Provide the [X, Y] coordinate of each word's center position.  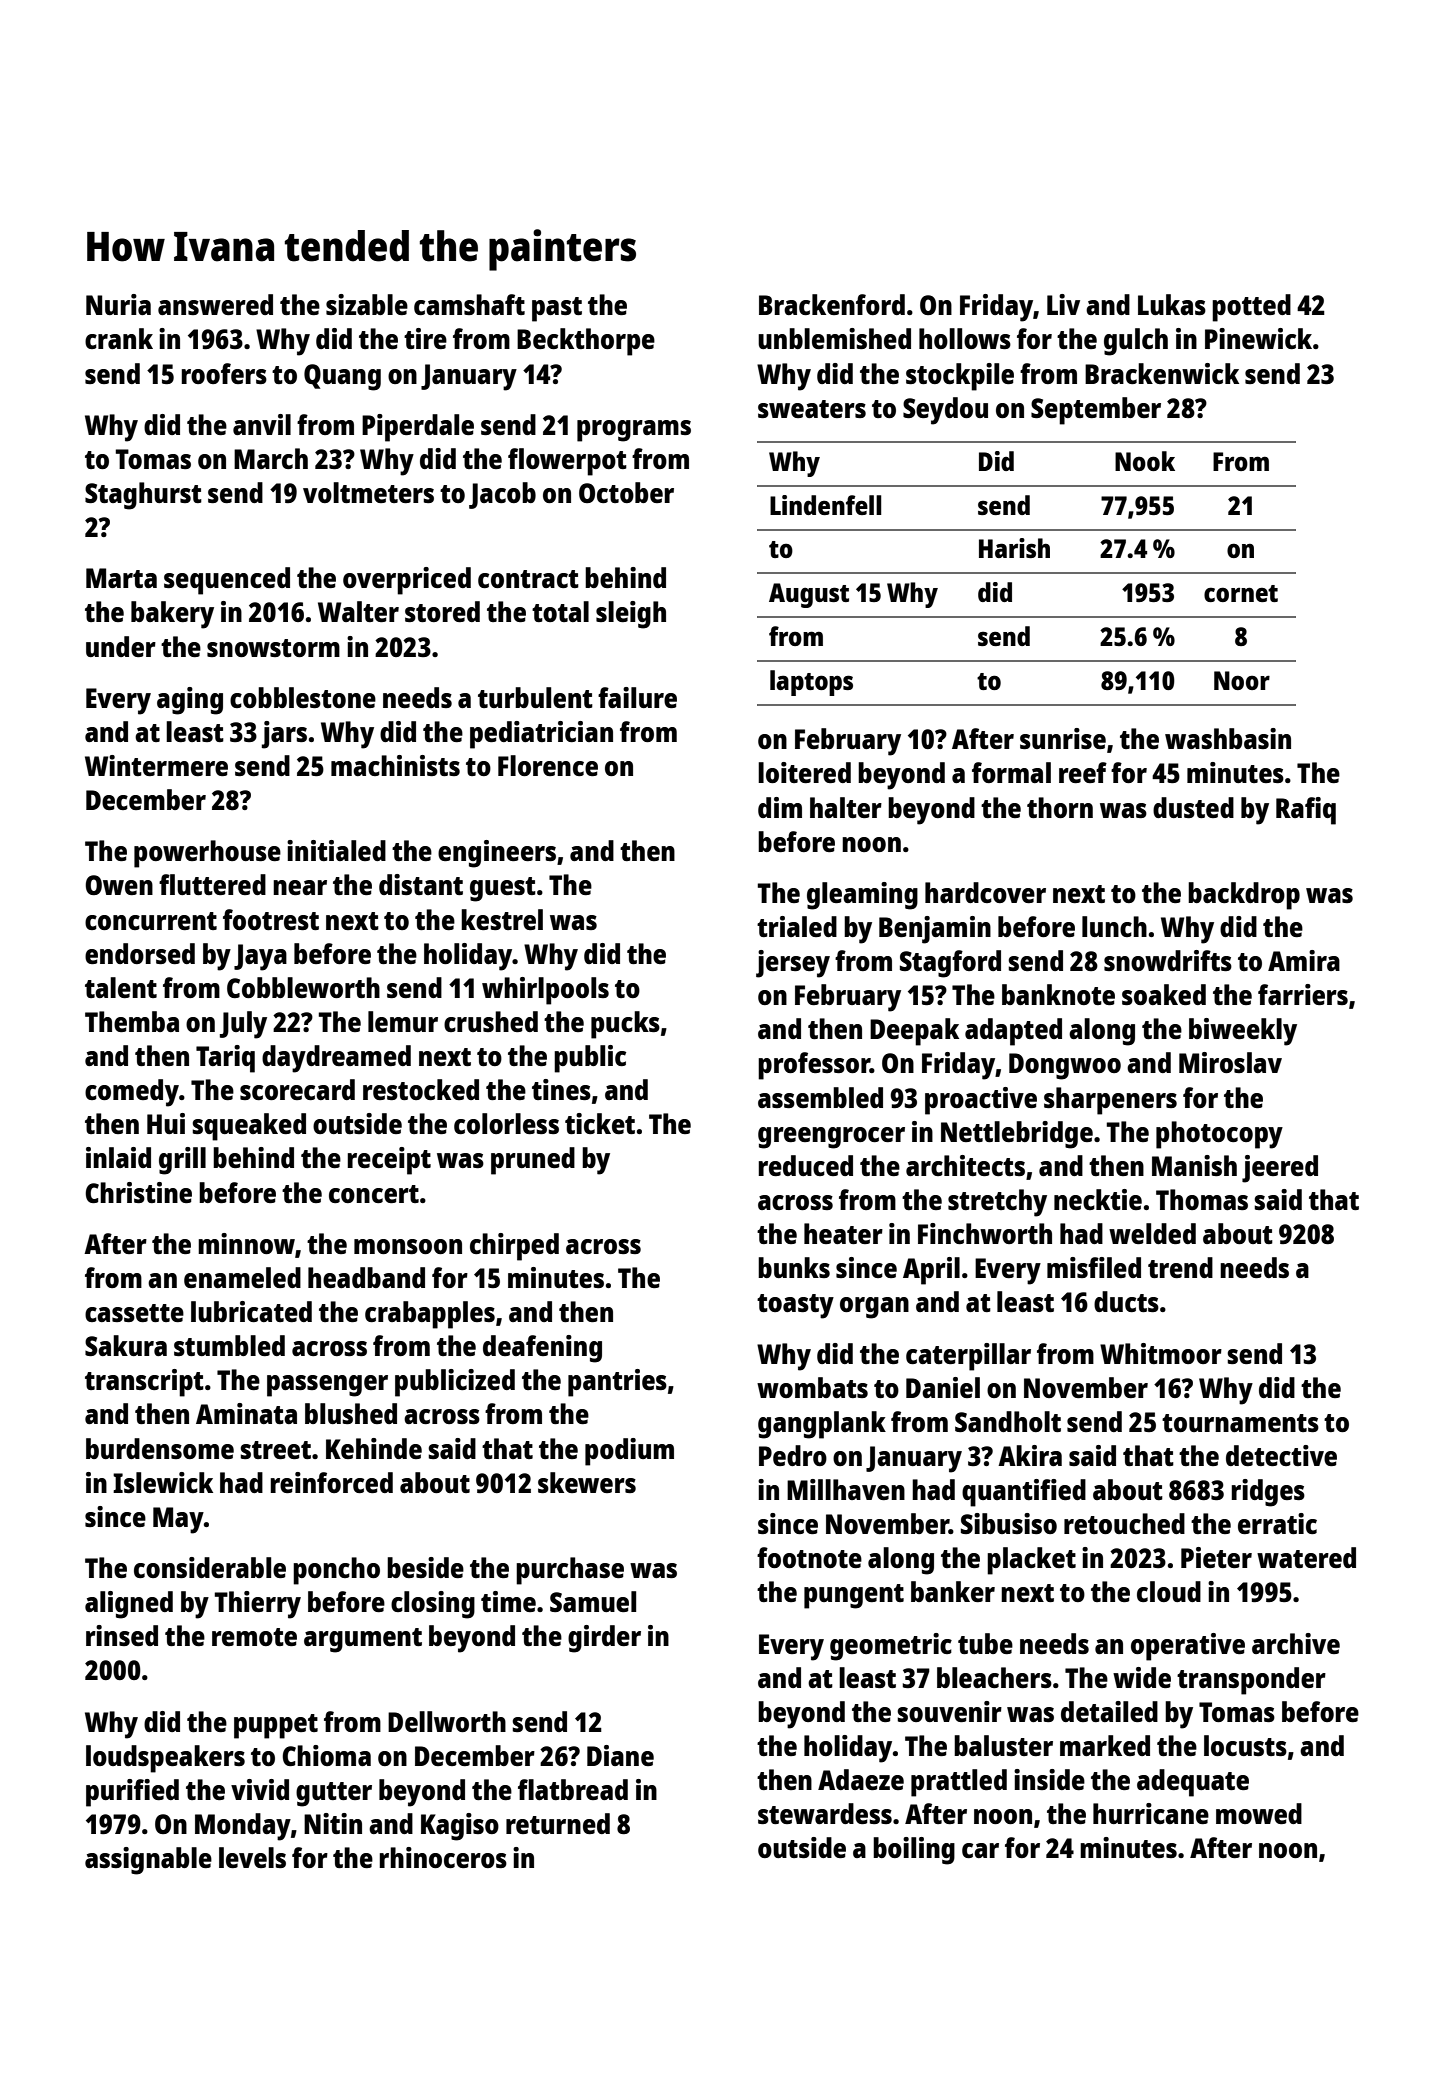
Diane [620, 1755]
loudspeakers [165, 1759]
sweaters [812, 409]
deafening [542, 1349]
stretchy [997, 1203]
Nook [1145, 461]
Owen [119, 885]
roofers [224, 373]
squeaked [249, 1127]
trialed [797, 926]
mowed [1259, 1813]
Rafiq [1306, 811]
